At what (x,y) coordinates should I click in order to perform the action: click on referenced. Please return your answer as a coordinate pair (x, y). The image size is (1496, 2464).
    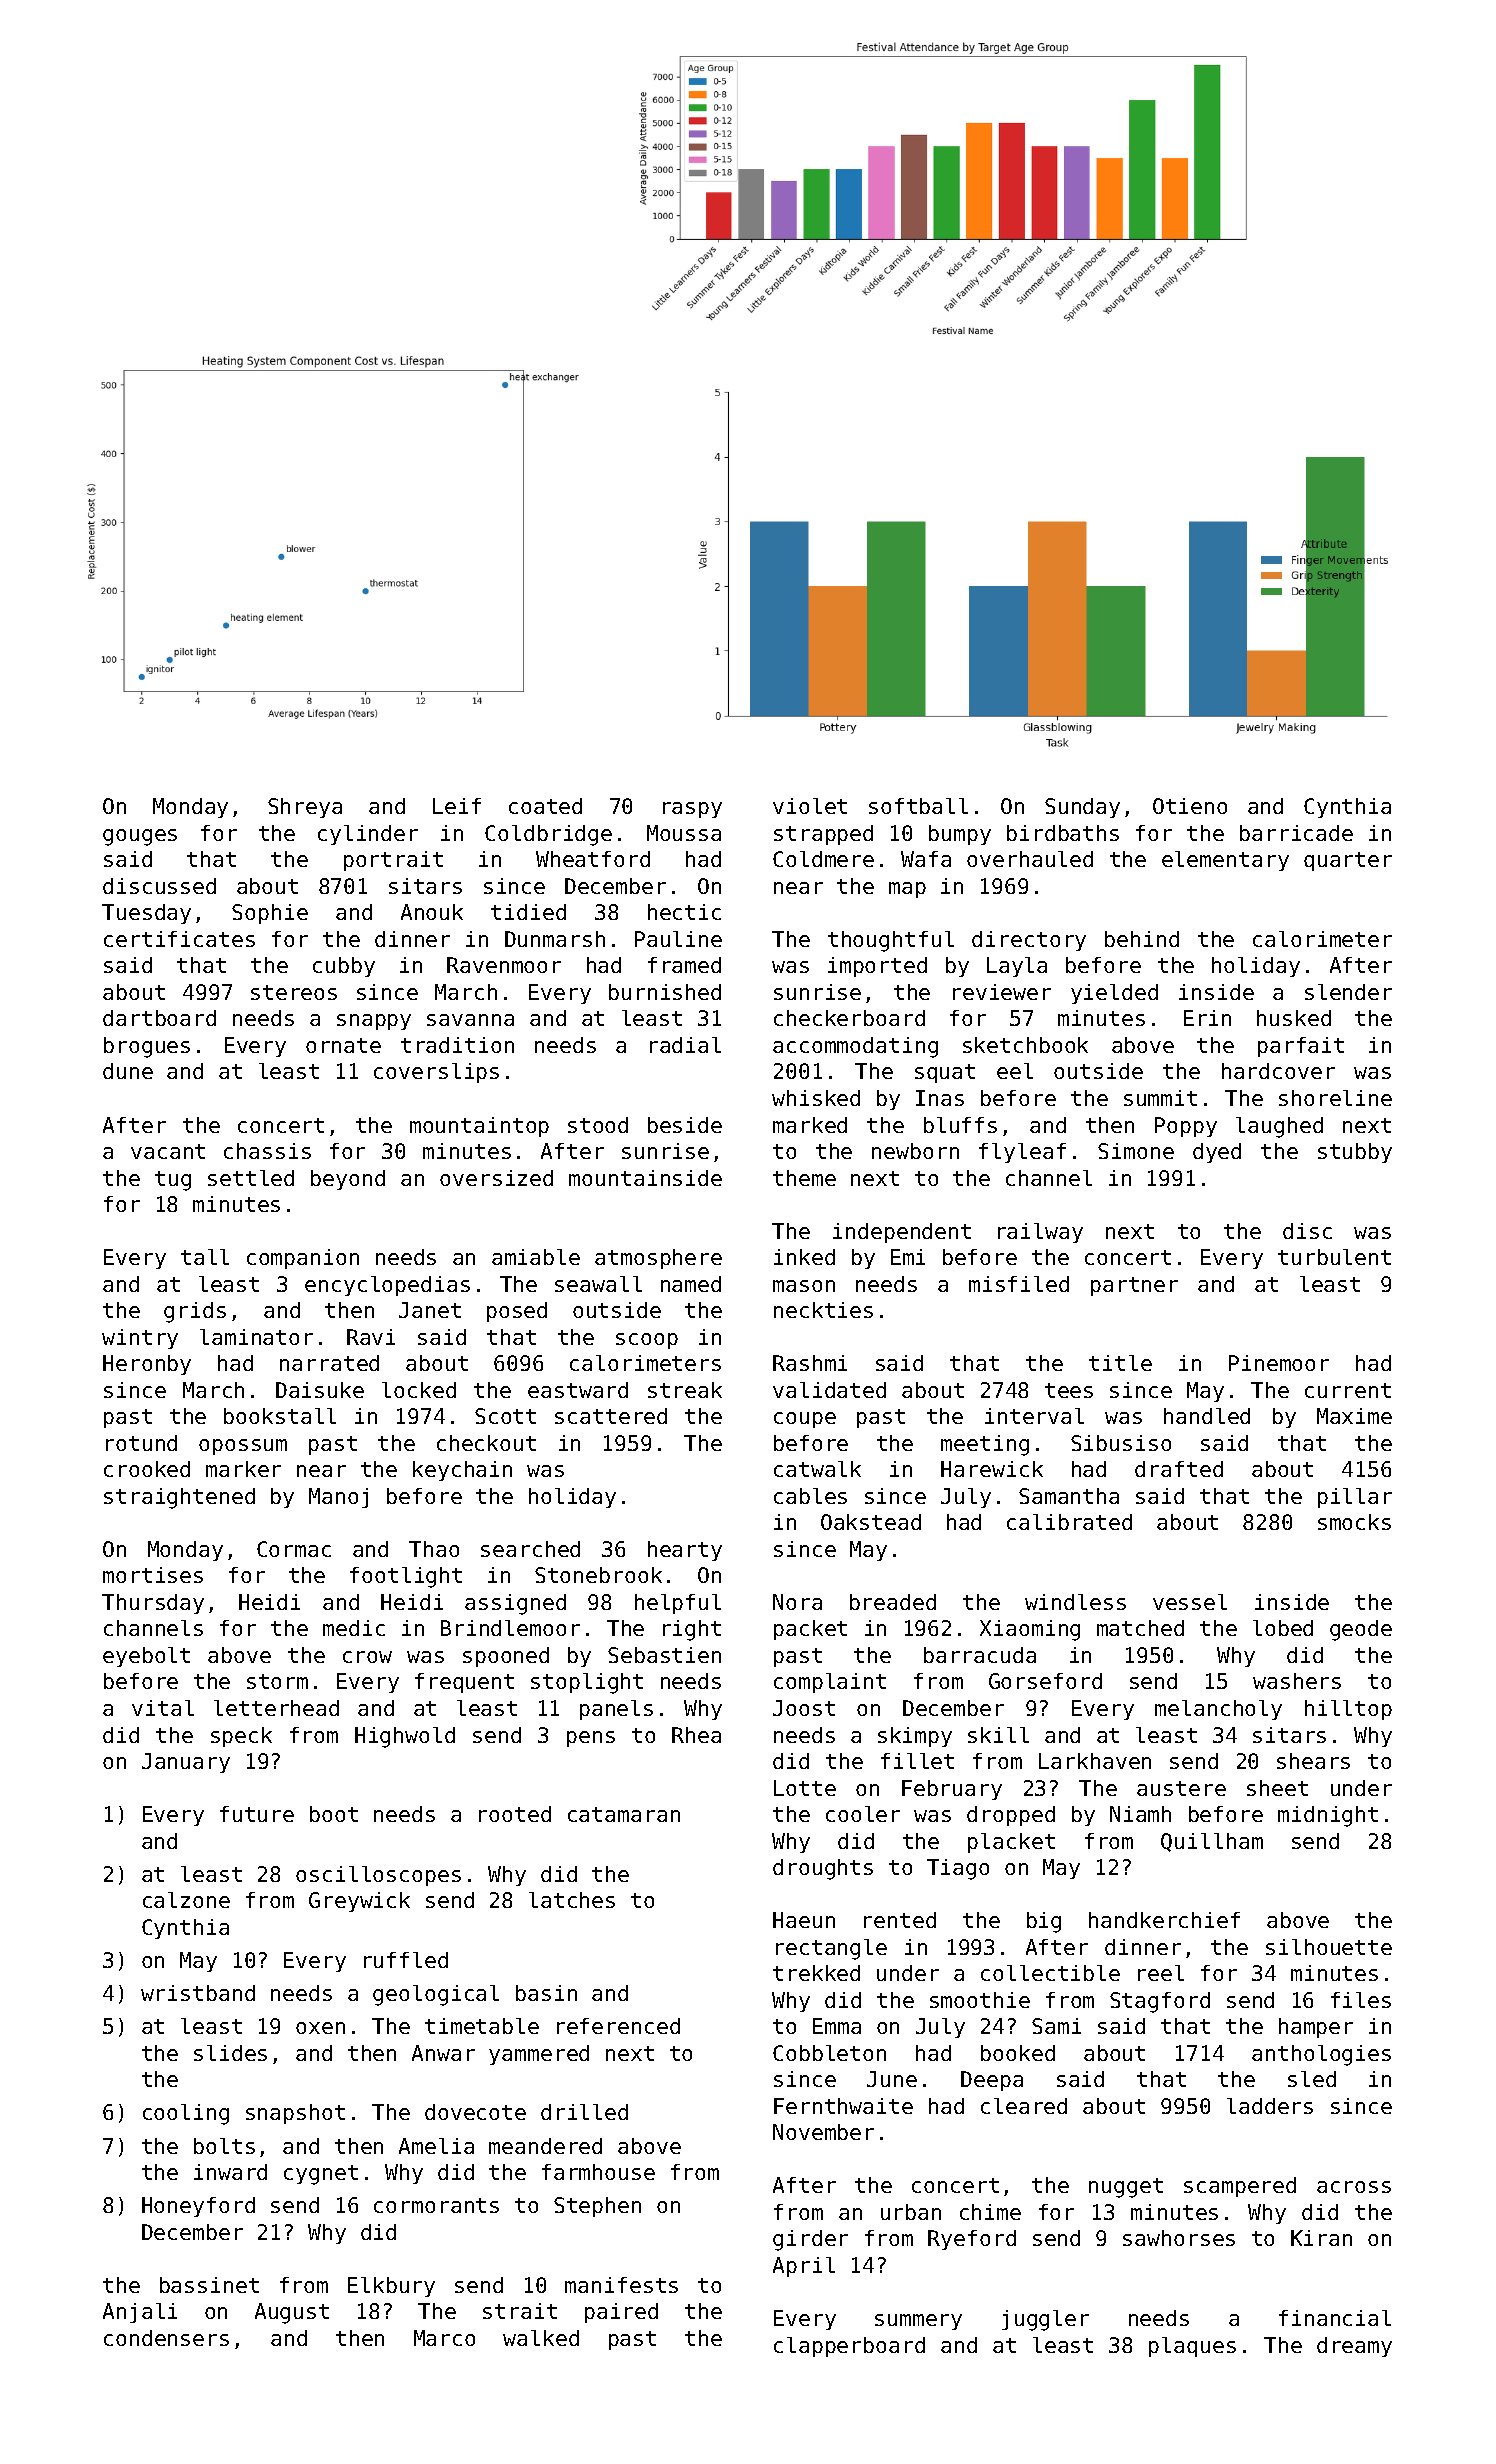
    Looking at the image, I should click on (618, 2026).
